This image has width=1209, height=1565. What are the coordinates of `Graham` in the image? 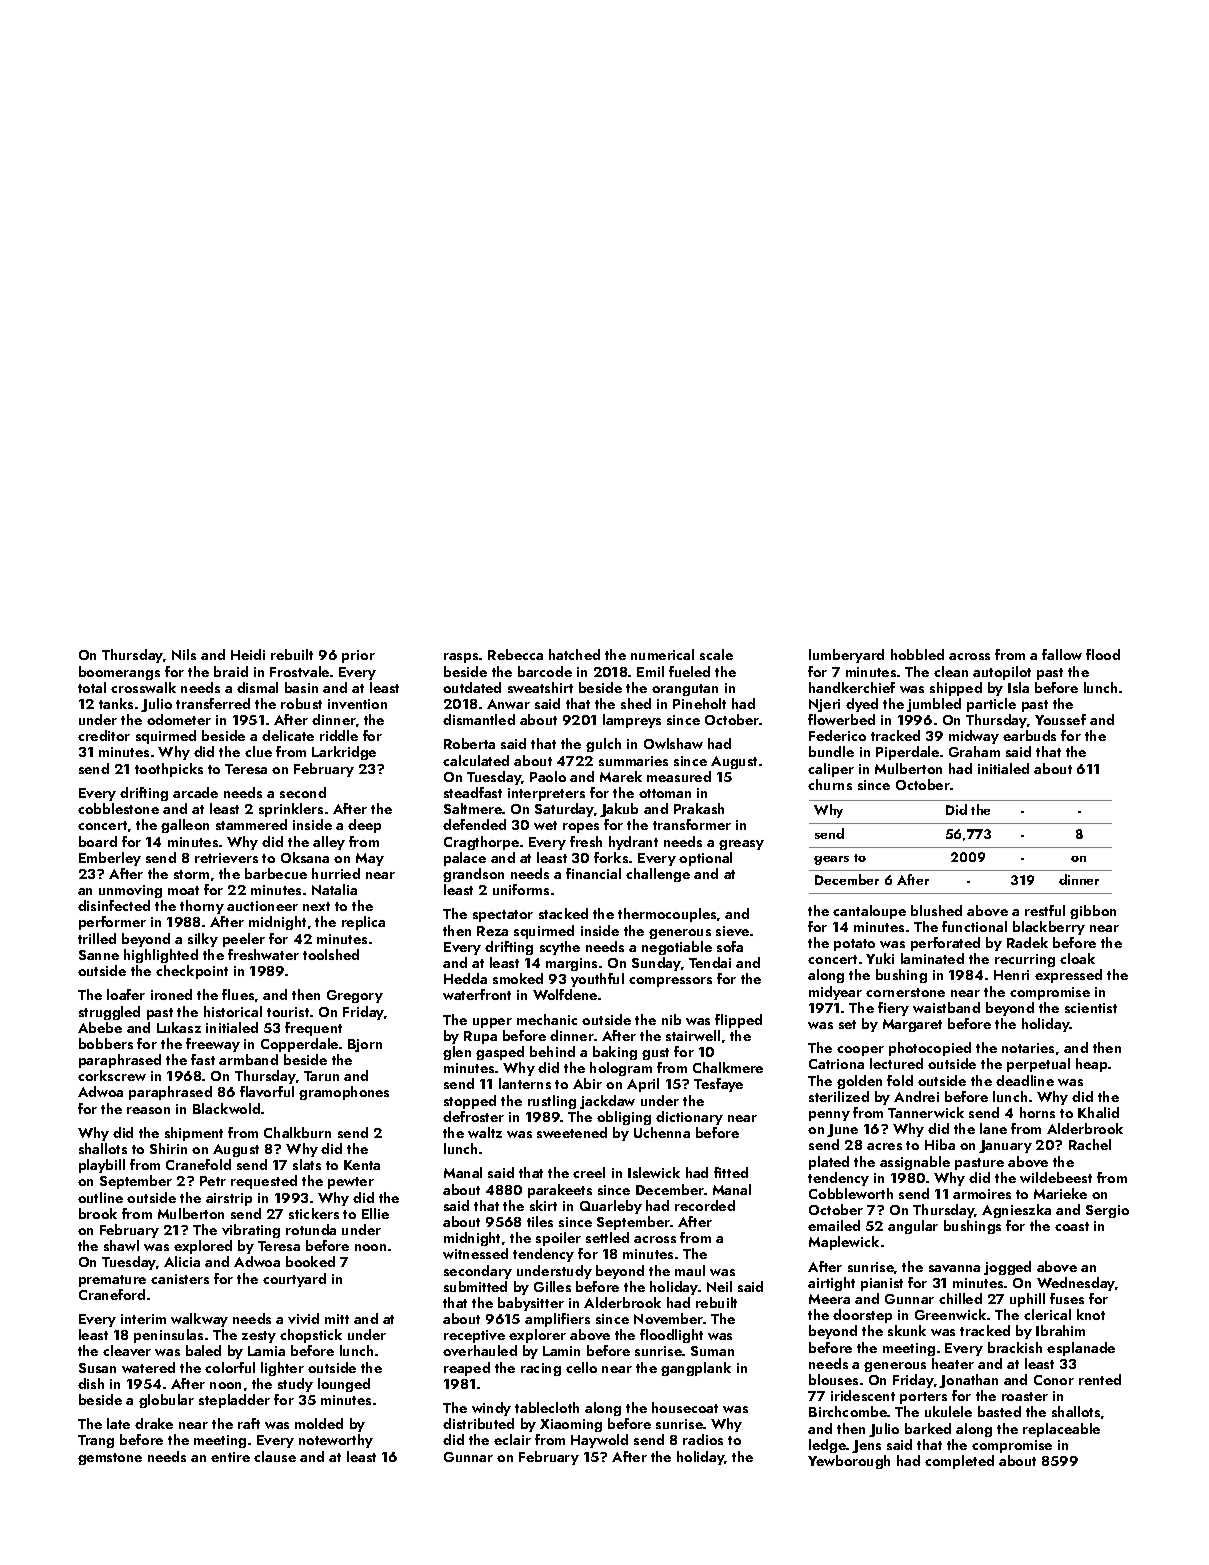 It's located at (974, 751).
